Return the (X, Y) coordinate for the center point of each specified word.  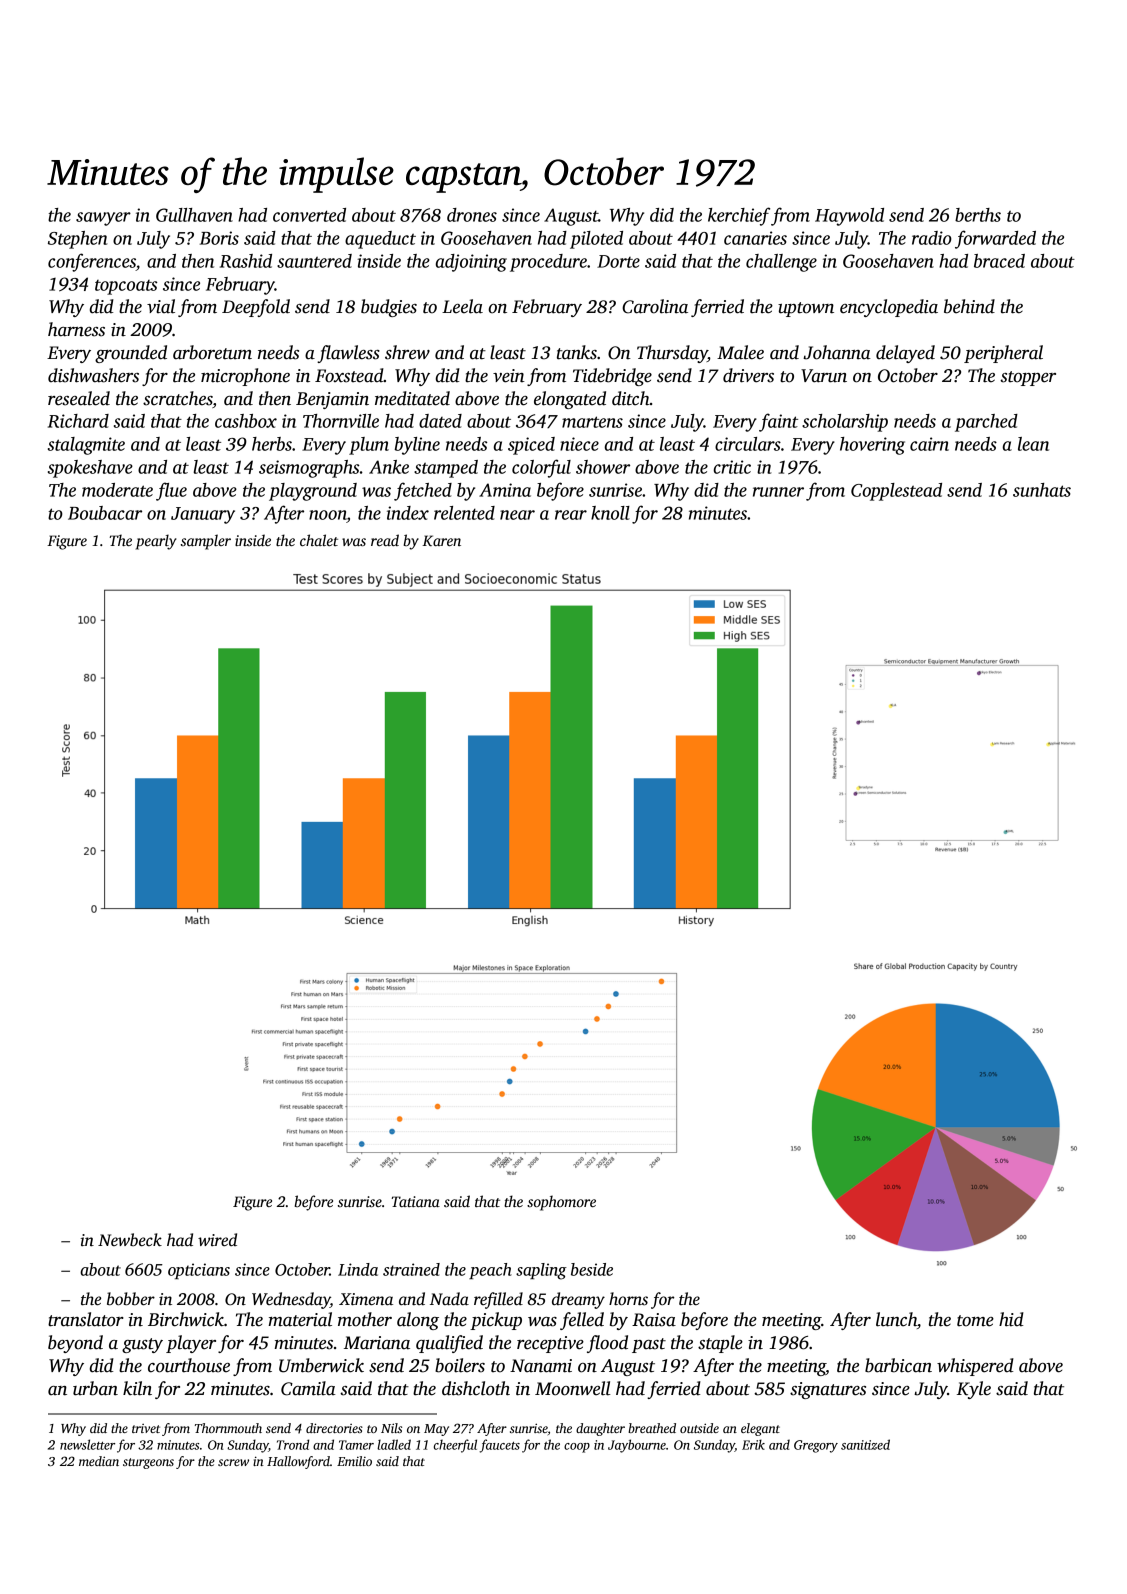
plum (369, 446)
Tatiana (416, 1201)
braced (999, 261)
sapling (541, 1271)
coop (577, 1448)
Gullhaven (194, 215)
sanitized (865, 1444)
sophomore (561, 1203)
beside (592, 1269)
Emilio (354, 1461)
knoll (610, 513)
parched (986, 423)
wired (217, 1240)
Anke (389, 467)
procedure (548, 263)
